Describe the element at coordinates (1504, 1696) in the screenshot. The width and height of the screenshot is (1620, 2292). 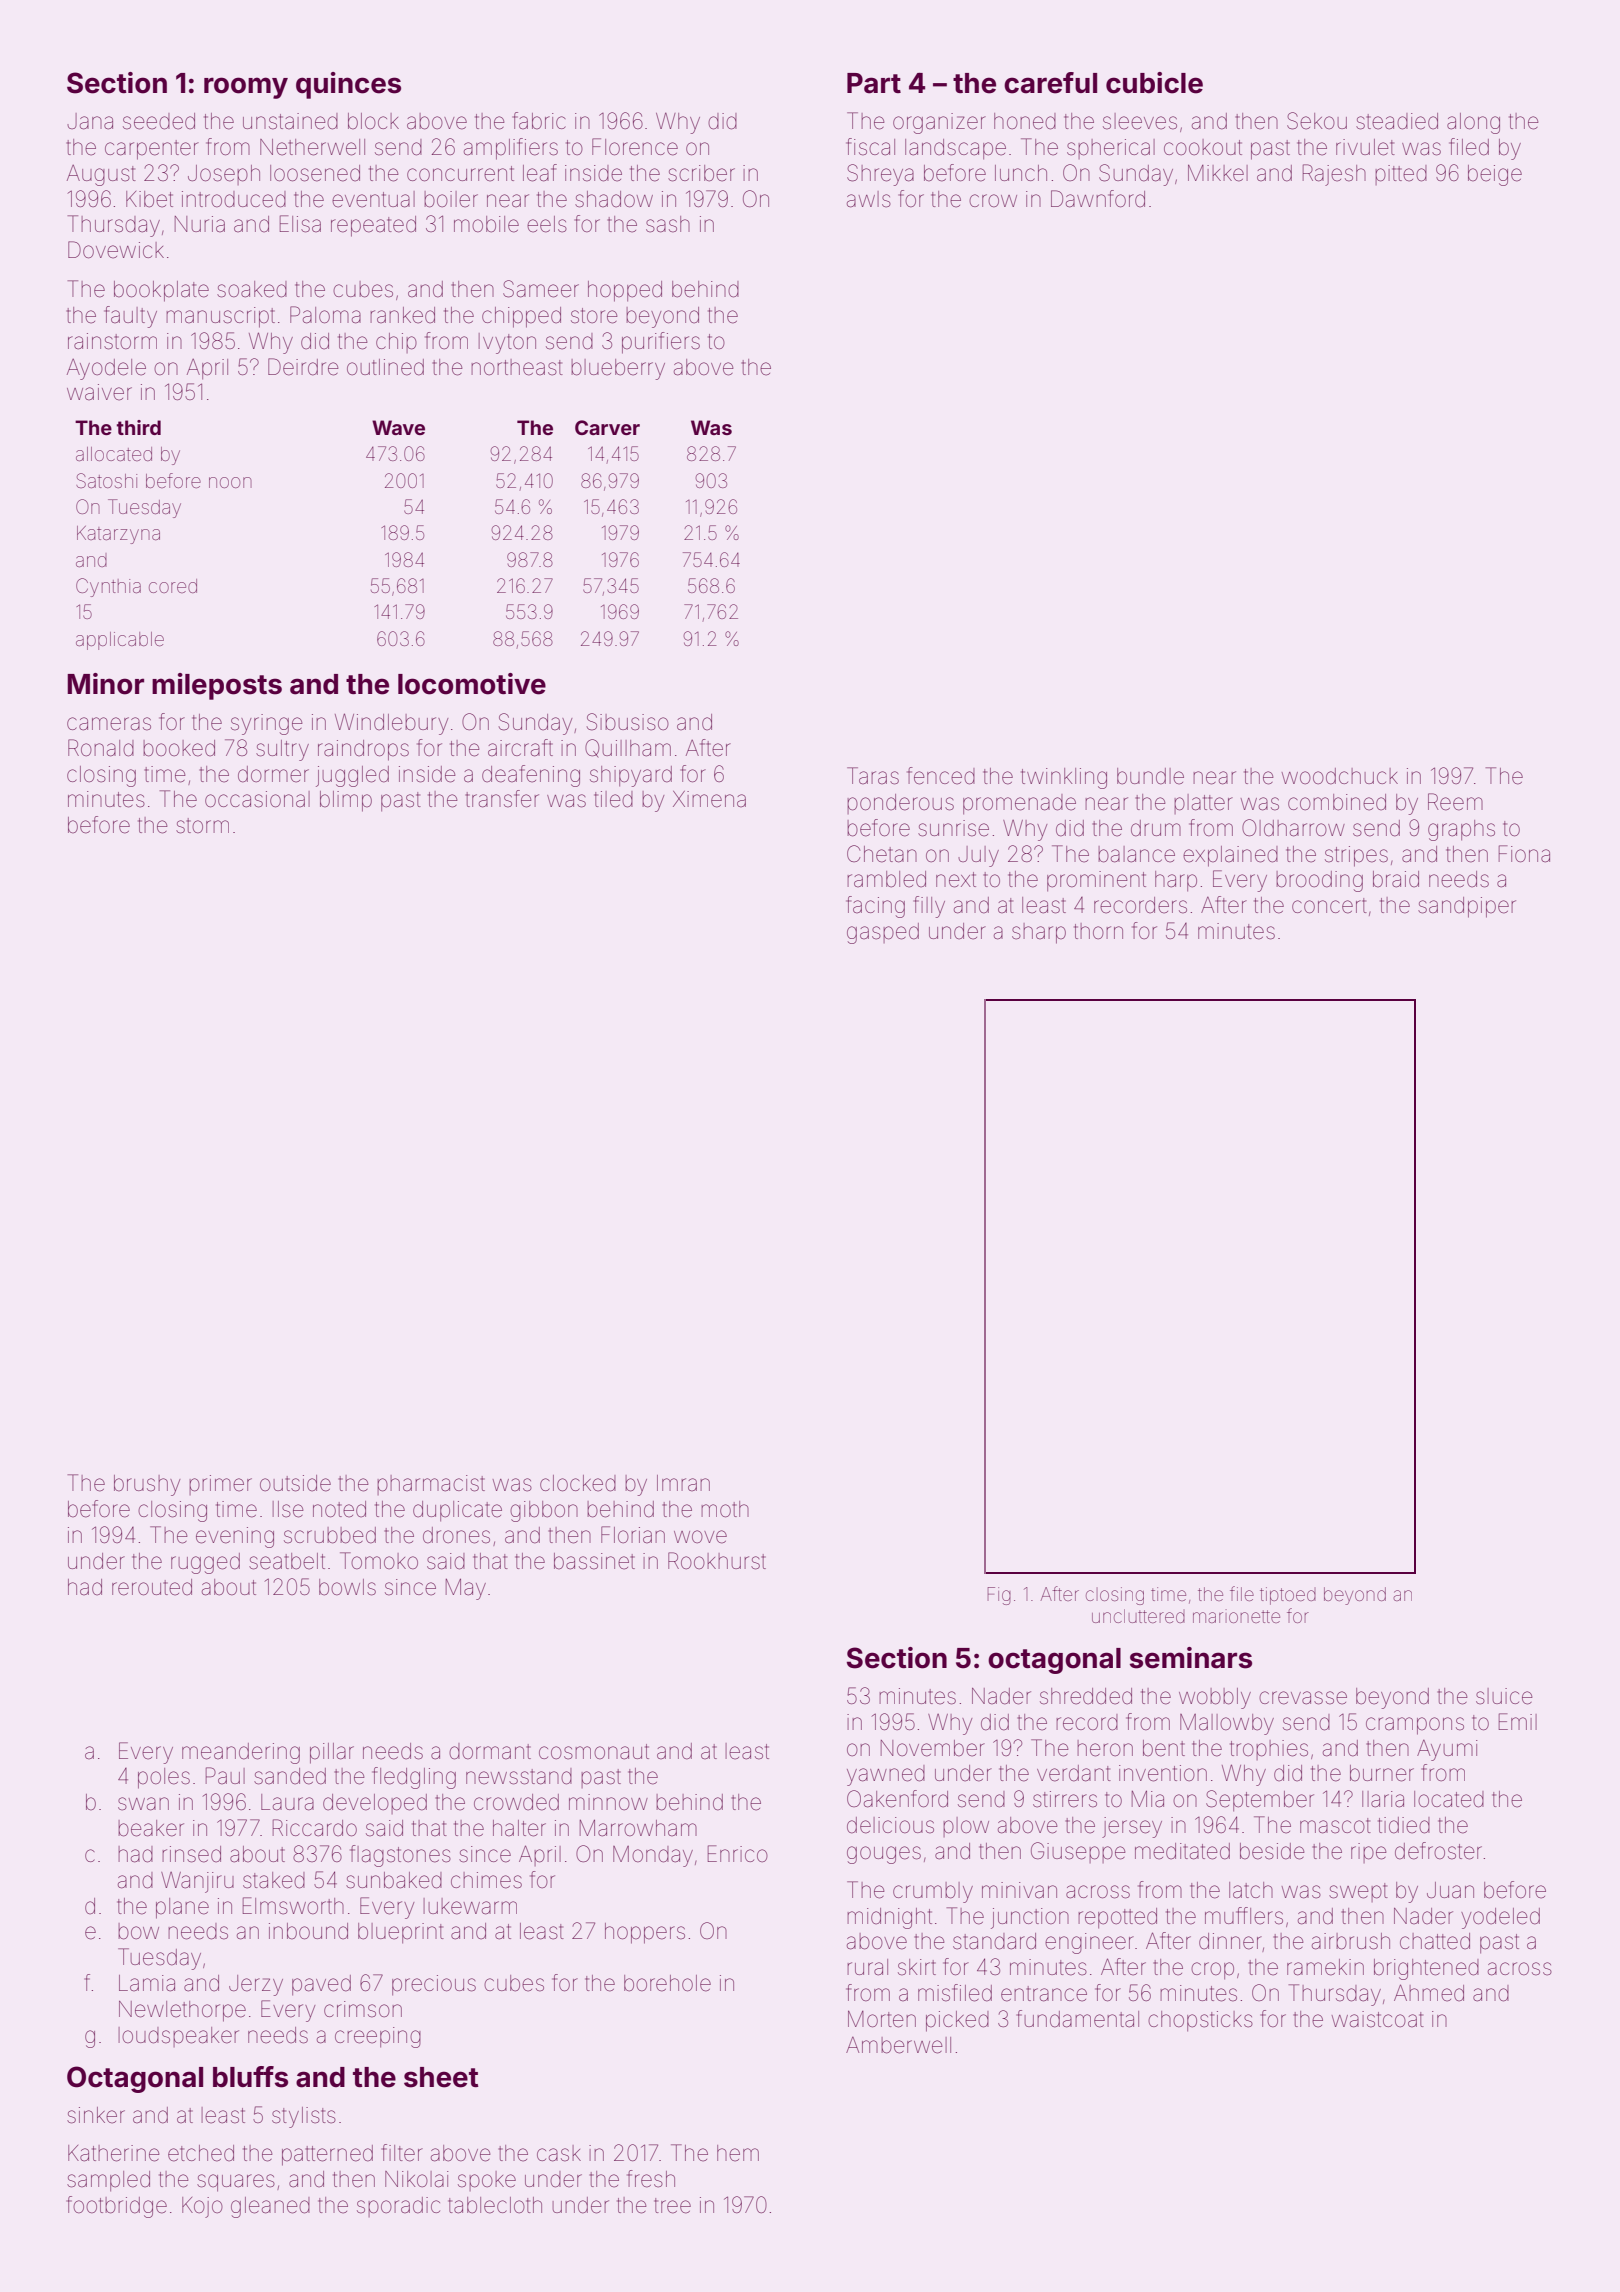
I see `sluice` at that location.
